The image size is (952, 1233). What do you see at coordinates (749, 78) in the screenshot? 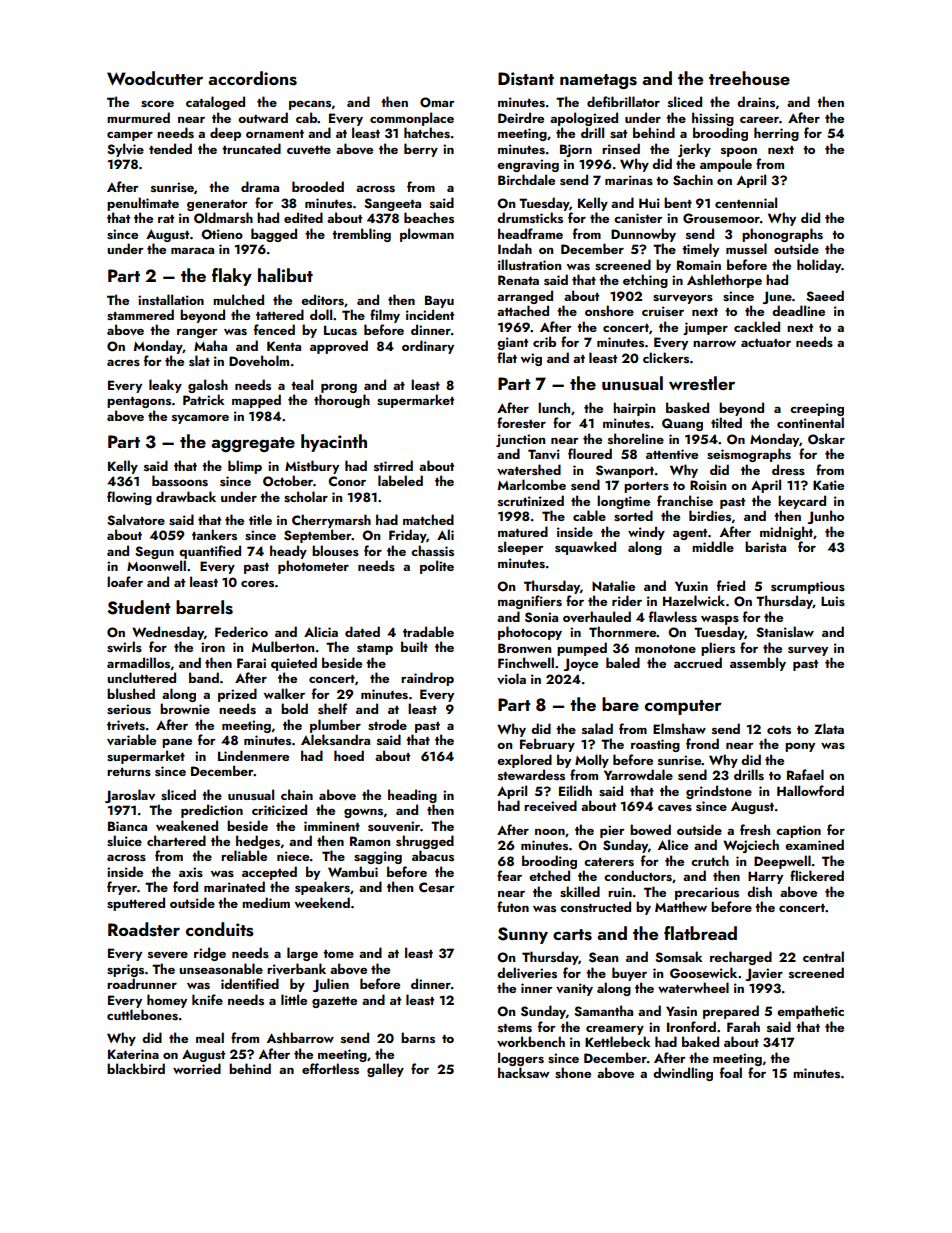
I see `treehouse` at bounding box center [749, 78].
